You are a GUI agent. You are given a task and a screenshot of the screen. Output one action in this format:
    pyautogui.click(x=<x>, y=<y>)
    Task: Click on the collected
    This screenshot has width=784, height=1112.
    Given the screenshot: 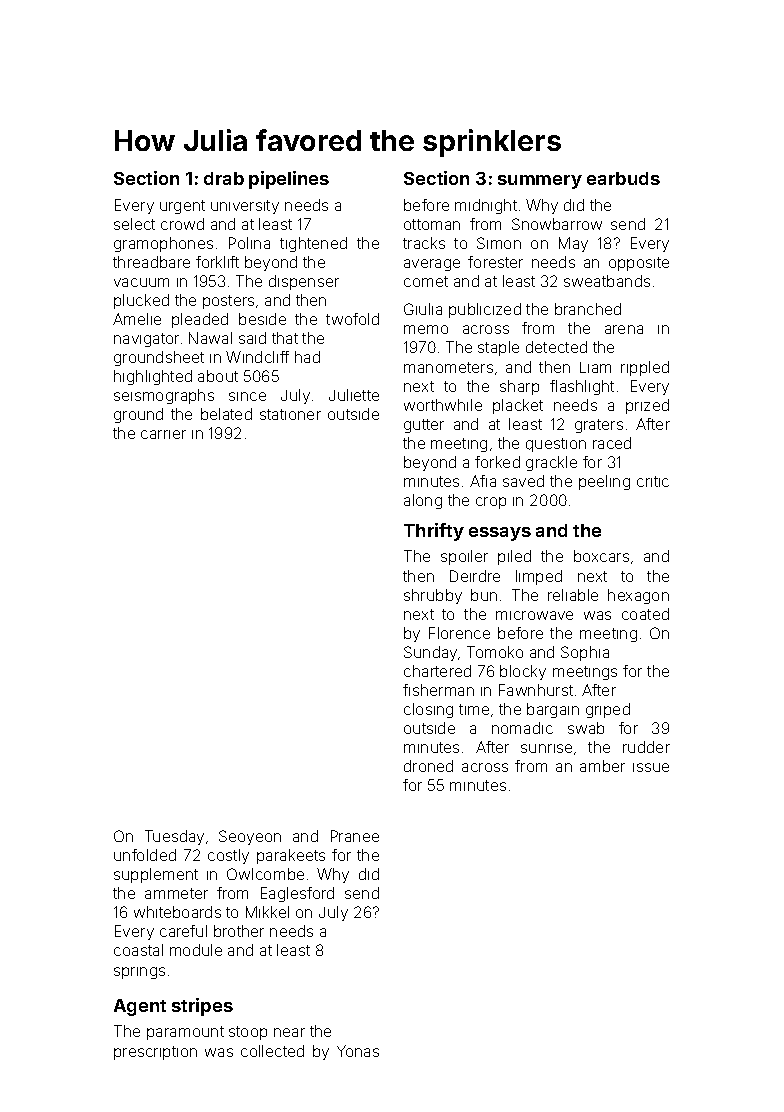 What is the action you would take?
    pyautogui.click(x=272, y=1051)
